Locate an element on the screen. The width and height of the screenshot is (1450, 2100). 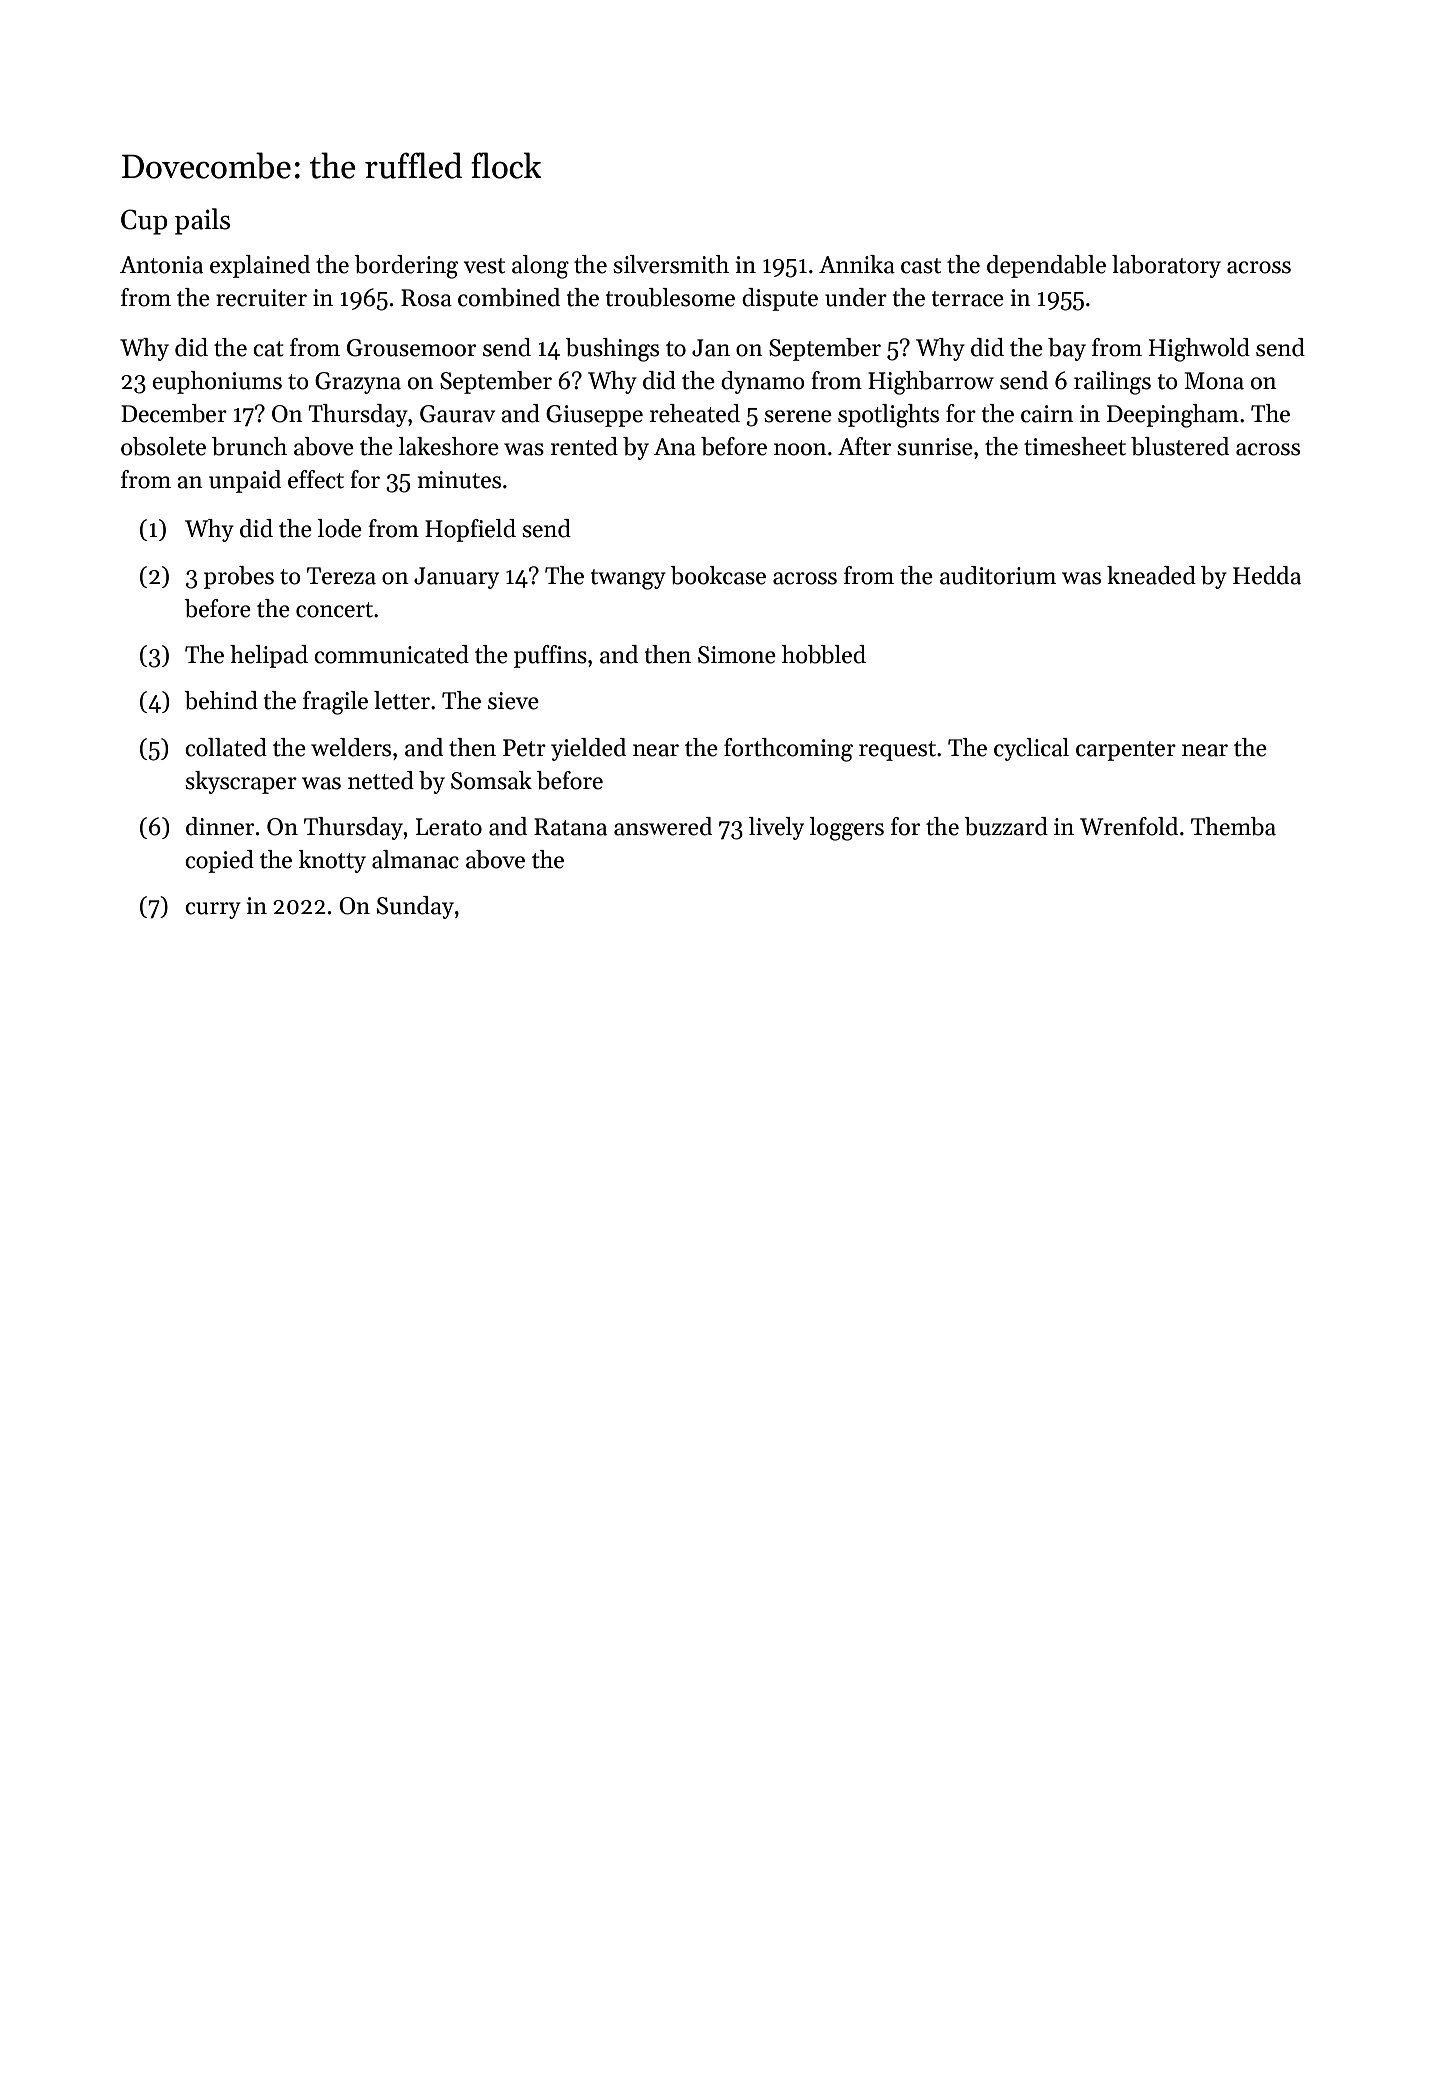
dinner is located at coordinates (220, 826).
